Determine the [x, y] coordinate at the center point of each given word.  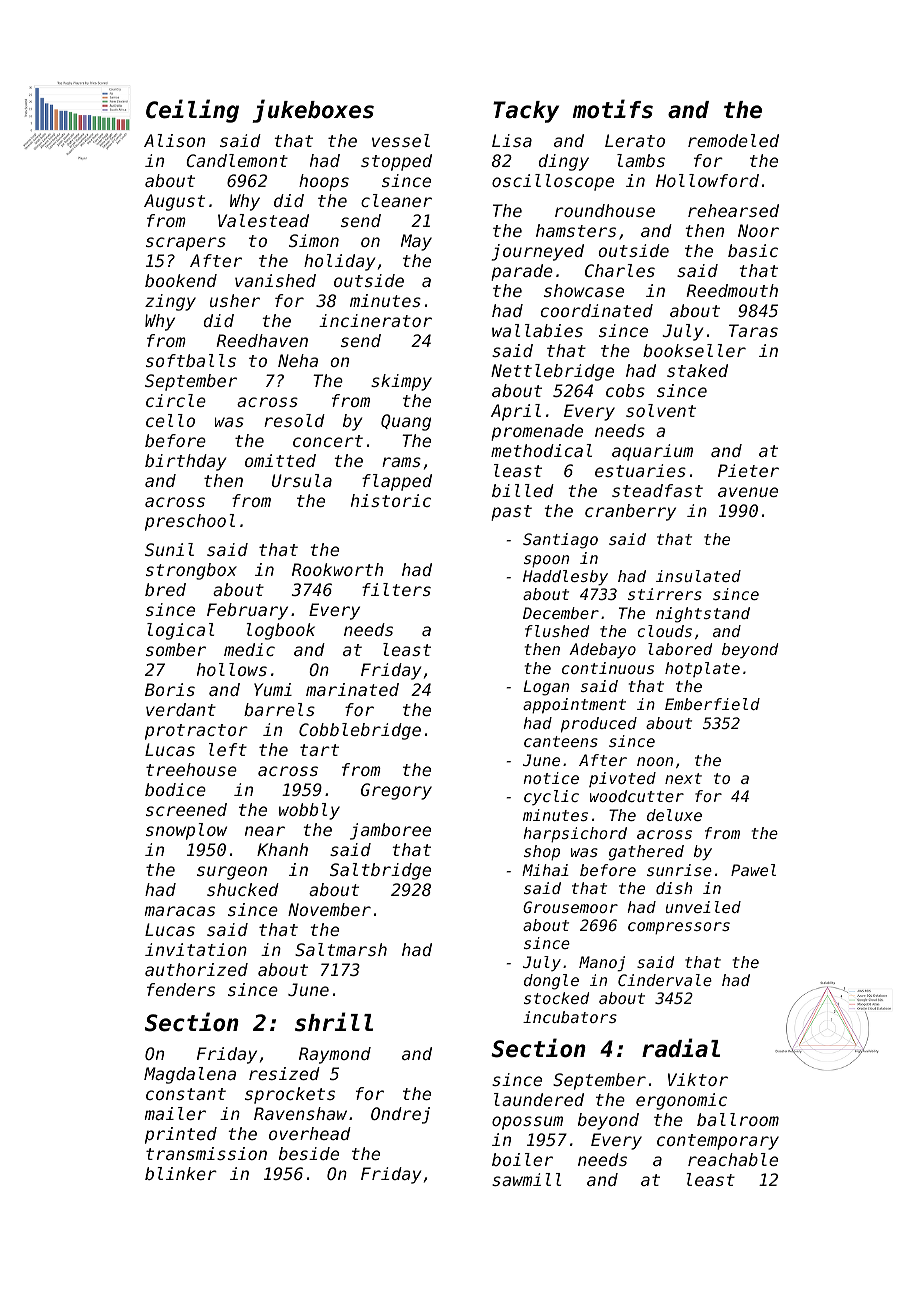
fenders [181, 989]
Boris [170, 689]
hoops [324, 182]
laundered [539, 1099]
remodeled [733, 140]
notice [551, 778]
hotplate [702, 669]
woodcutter [637, 796]
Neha [298, 360]
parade [522, 272]
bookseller [694, 350]
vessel [401, 140]
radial [681, 1048]
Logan [546, 688]
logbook [280, 631]
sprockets [290, 1095]
